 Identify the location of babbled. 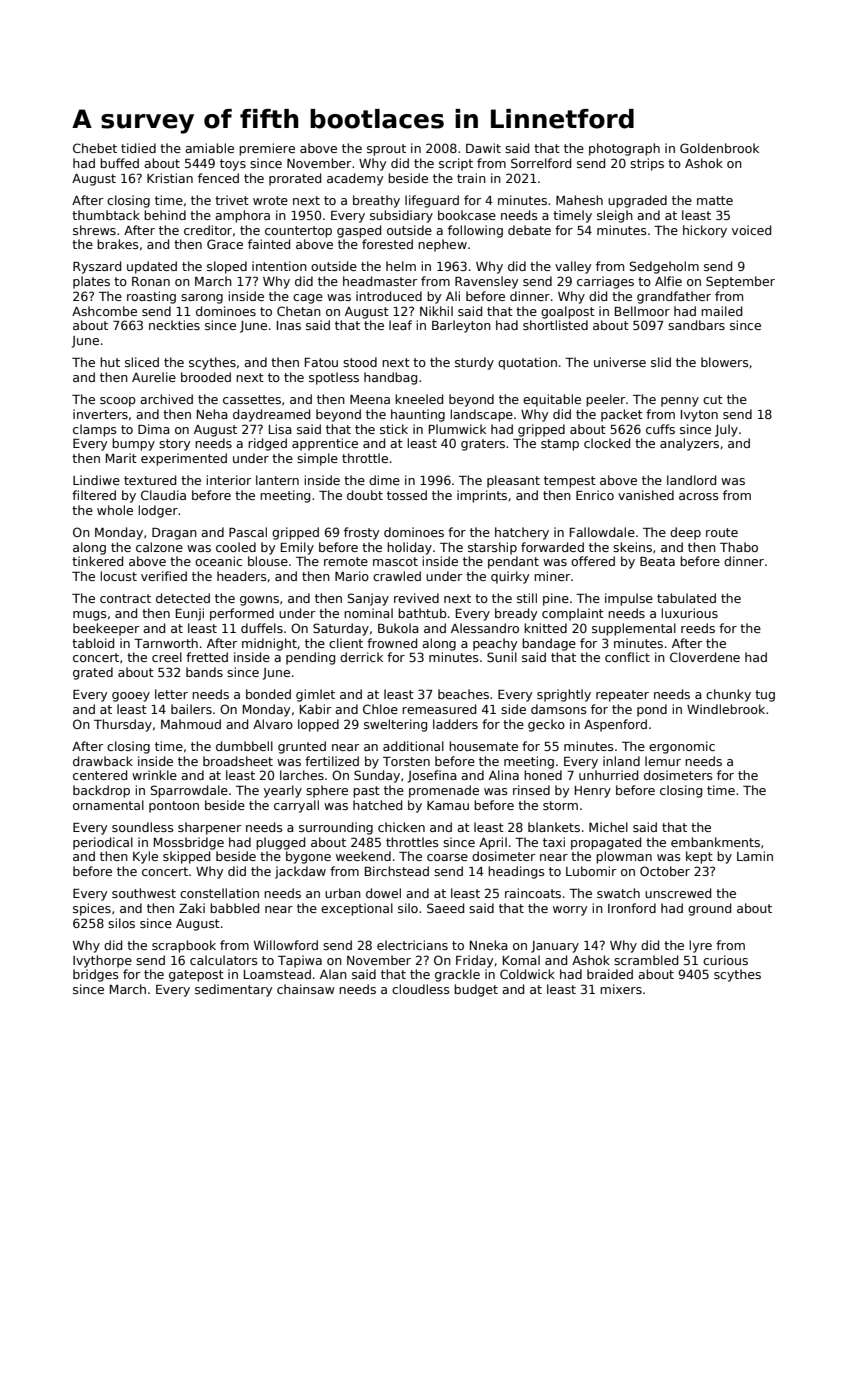
(234, 908).
